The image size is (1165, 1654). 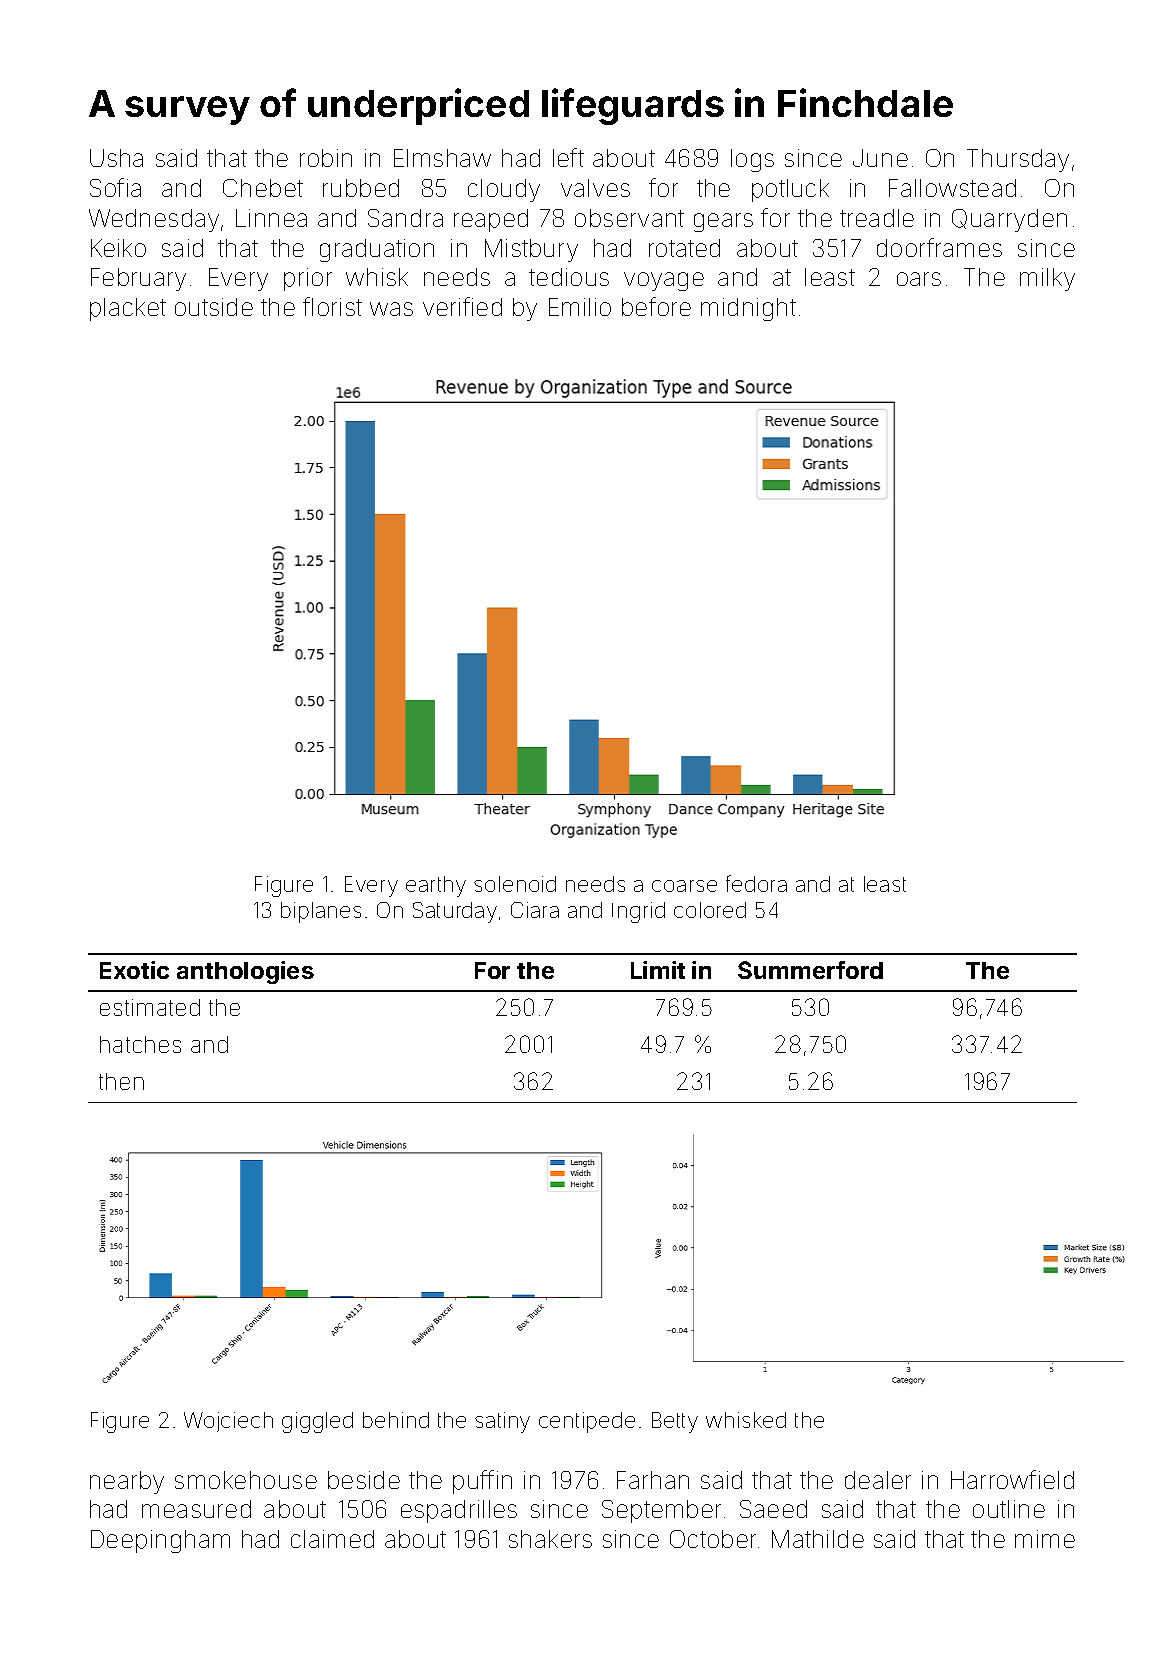 What do you see at coordinates (134, 970) in the screenshot?
I see `Exotic` at bounding box center [134, 970].
